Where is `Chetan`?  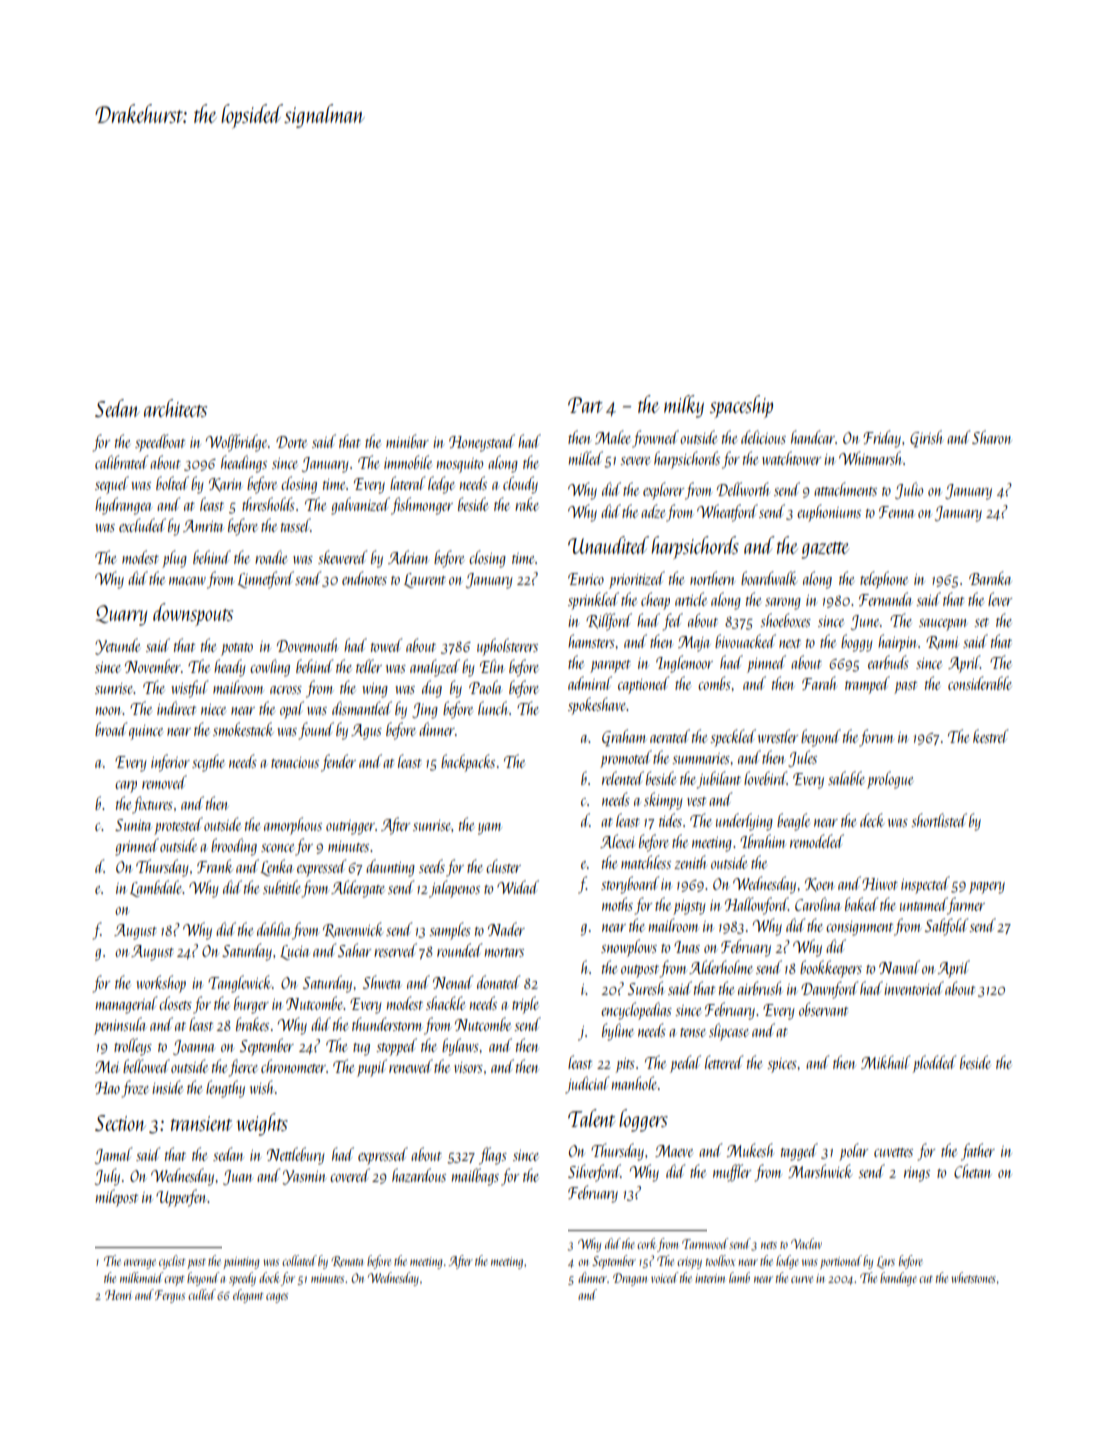
Chetan is located at coordinates (972, 1171).
